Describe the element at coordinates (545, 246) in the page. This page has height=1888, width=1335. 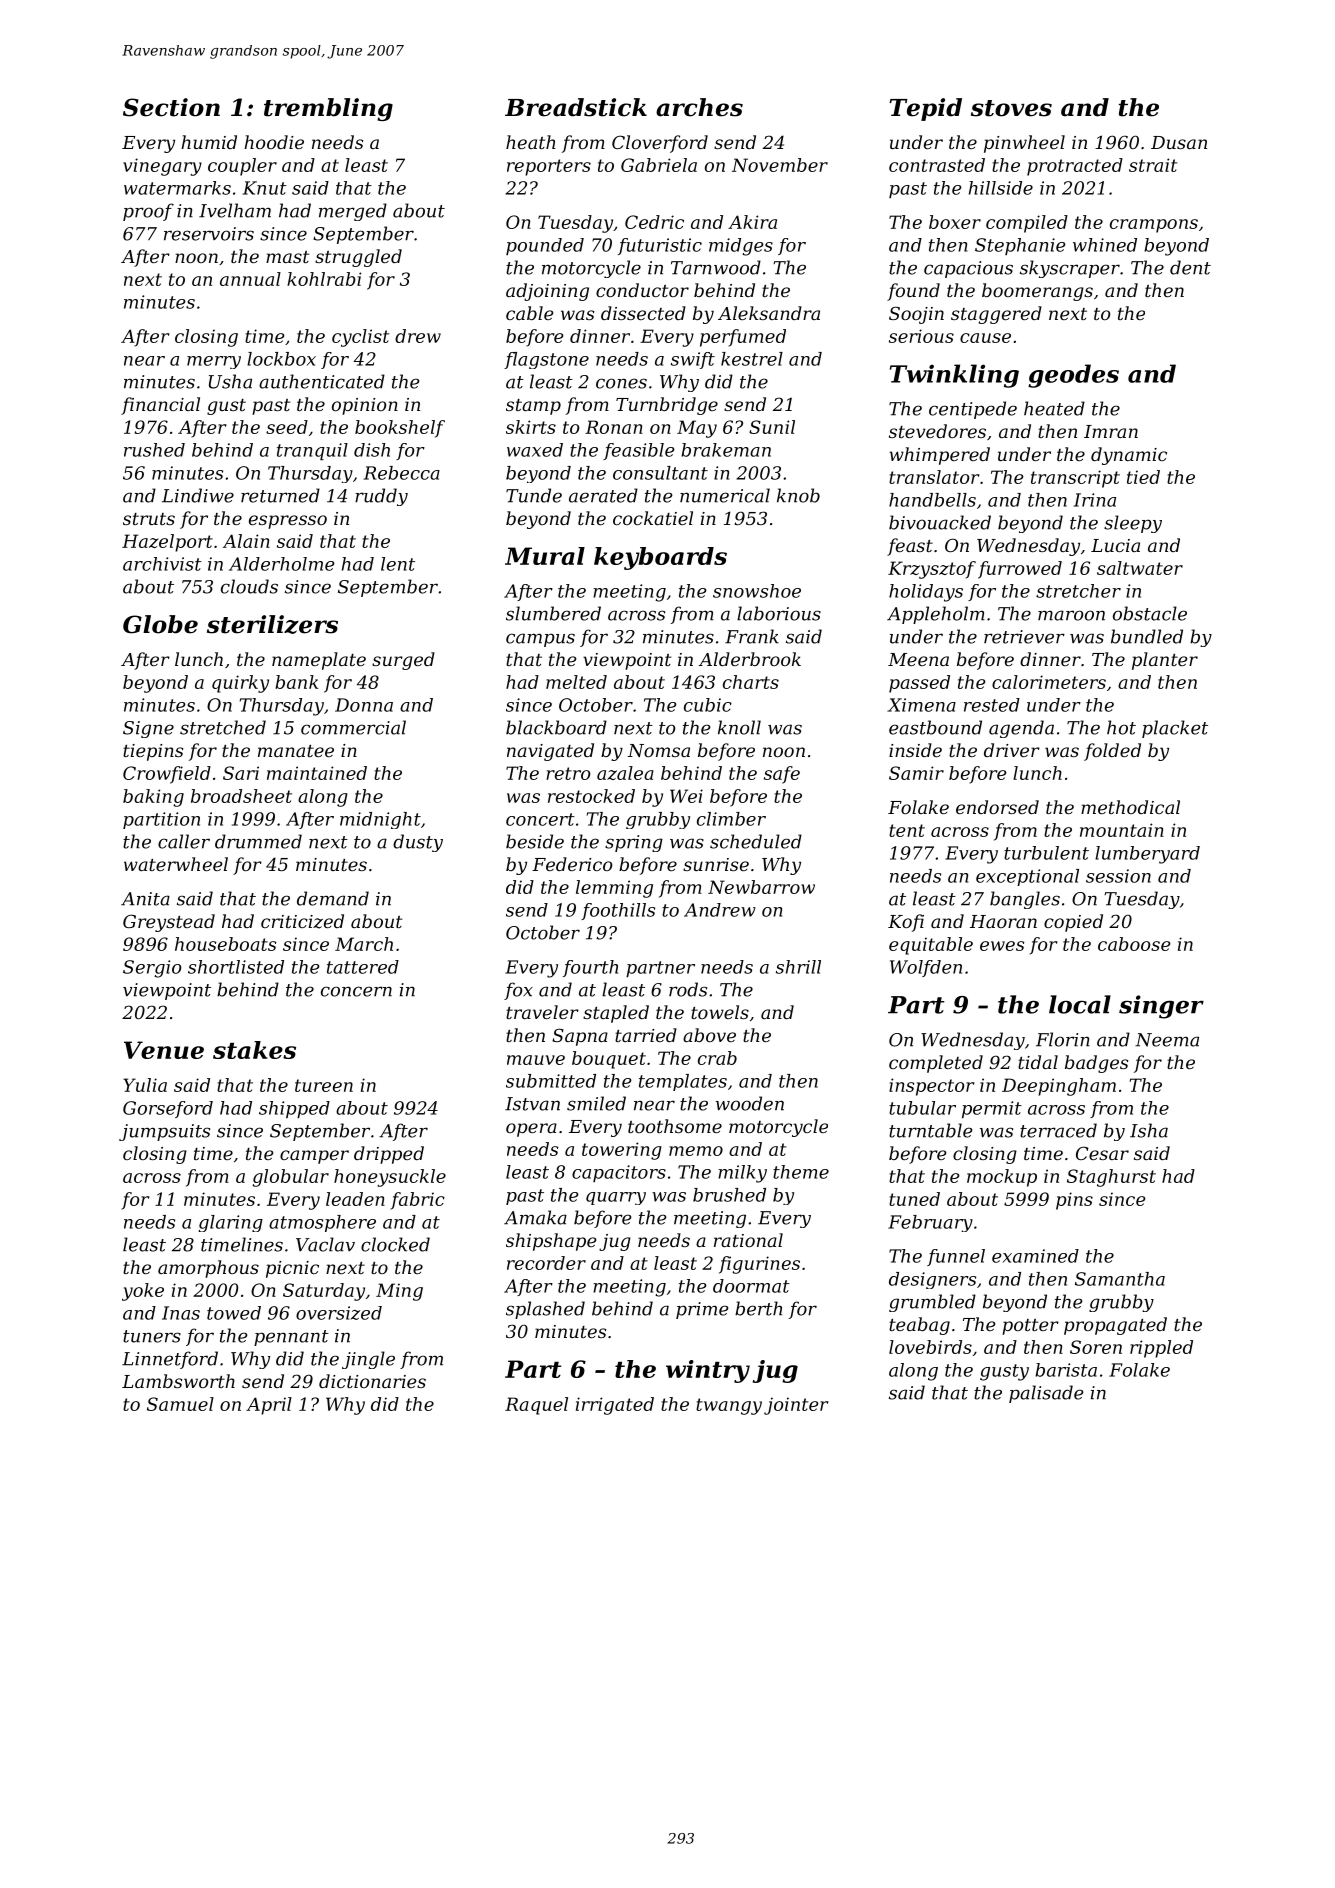
I see `pounded` at that location.
